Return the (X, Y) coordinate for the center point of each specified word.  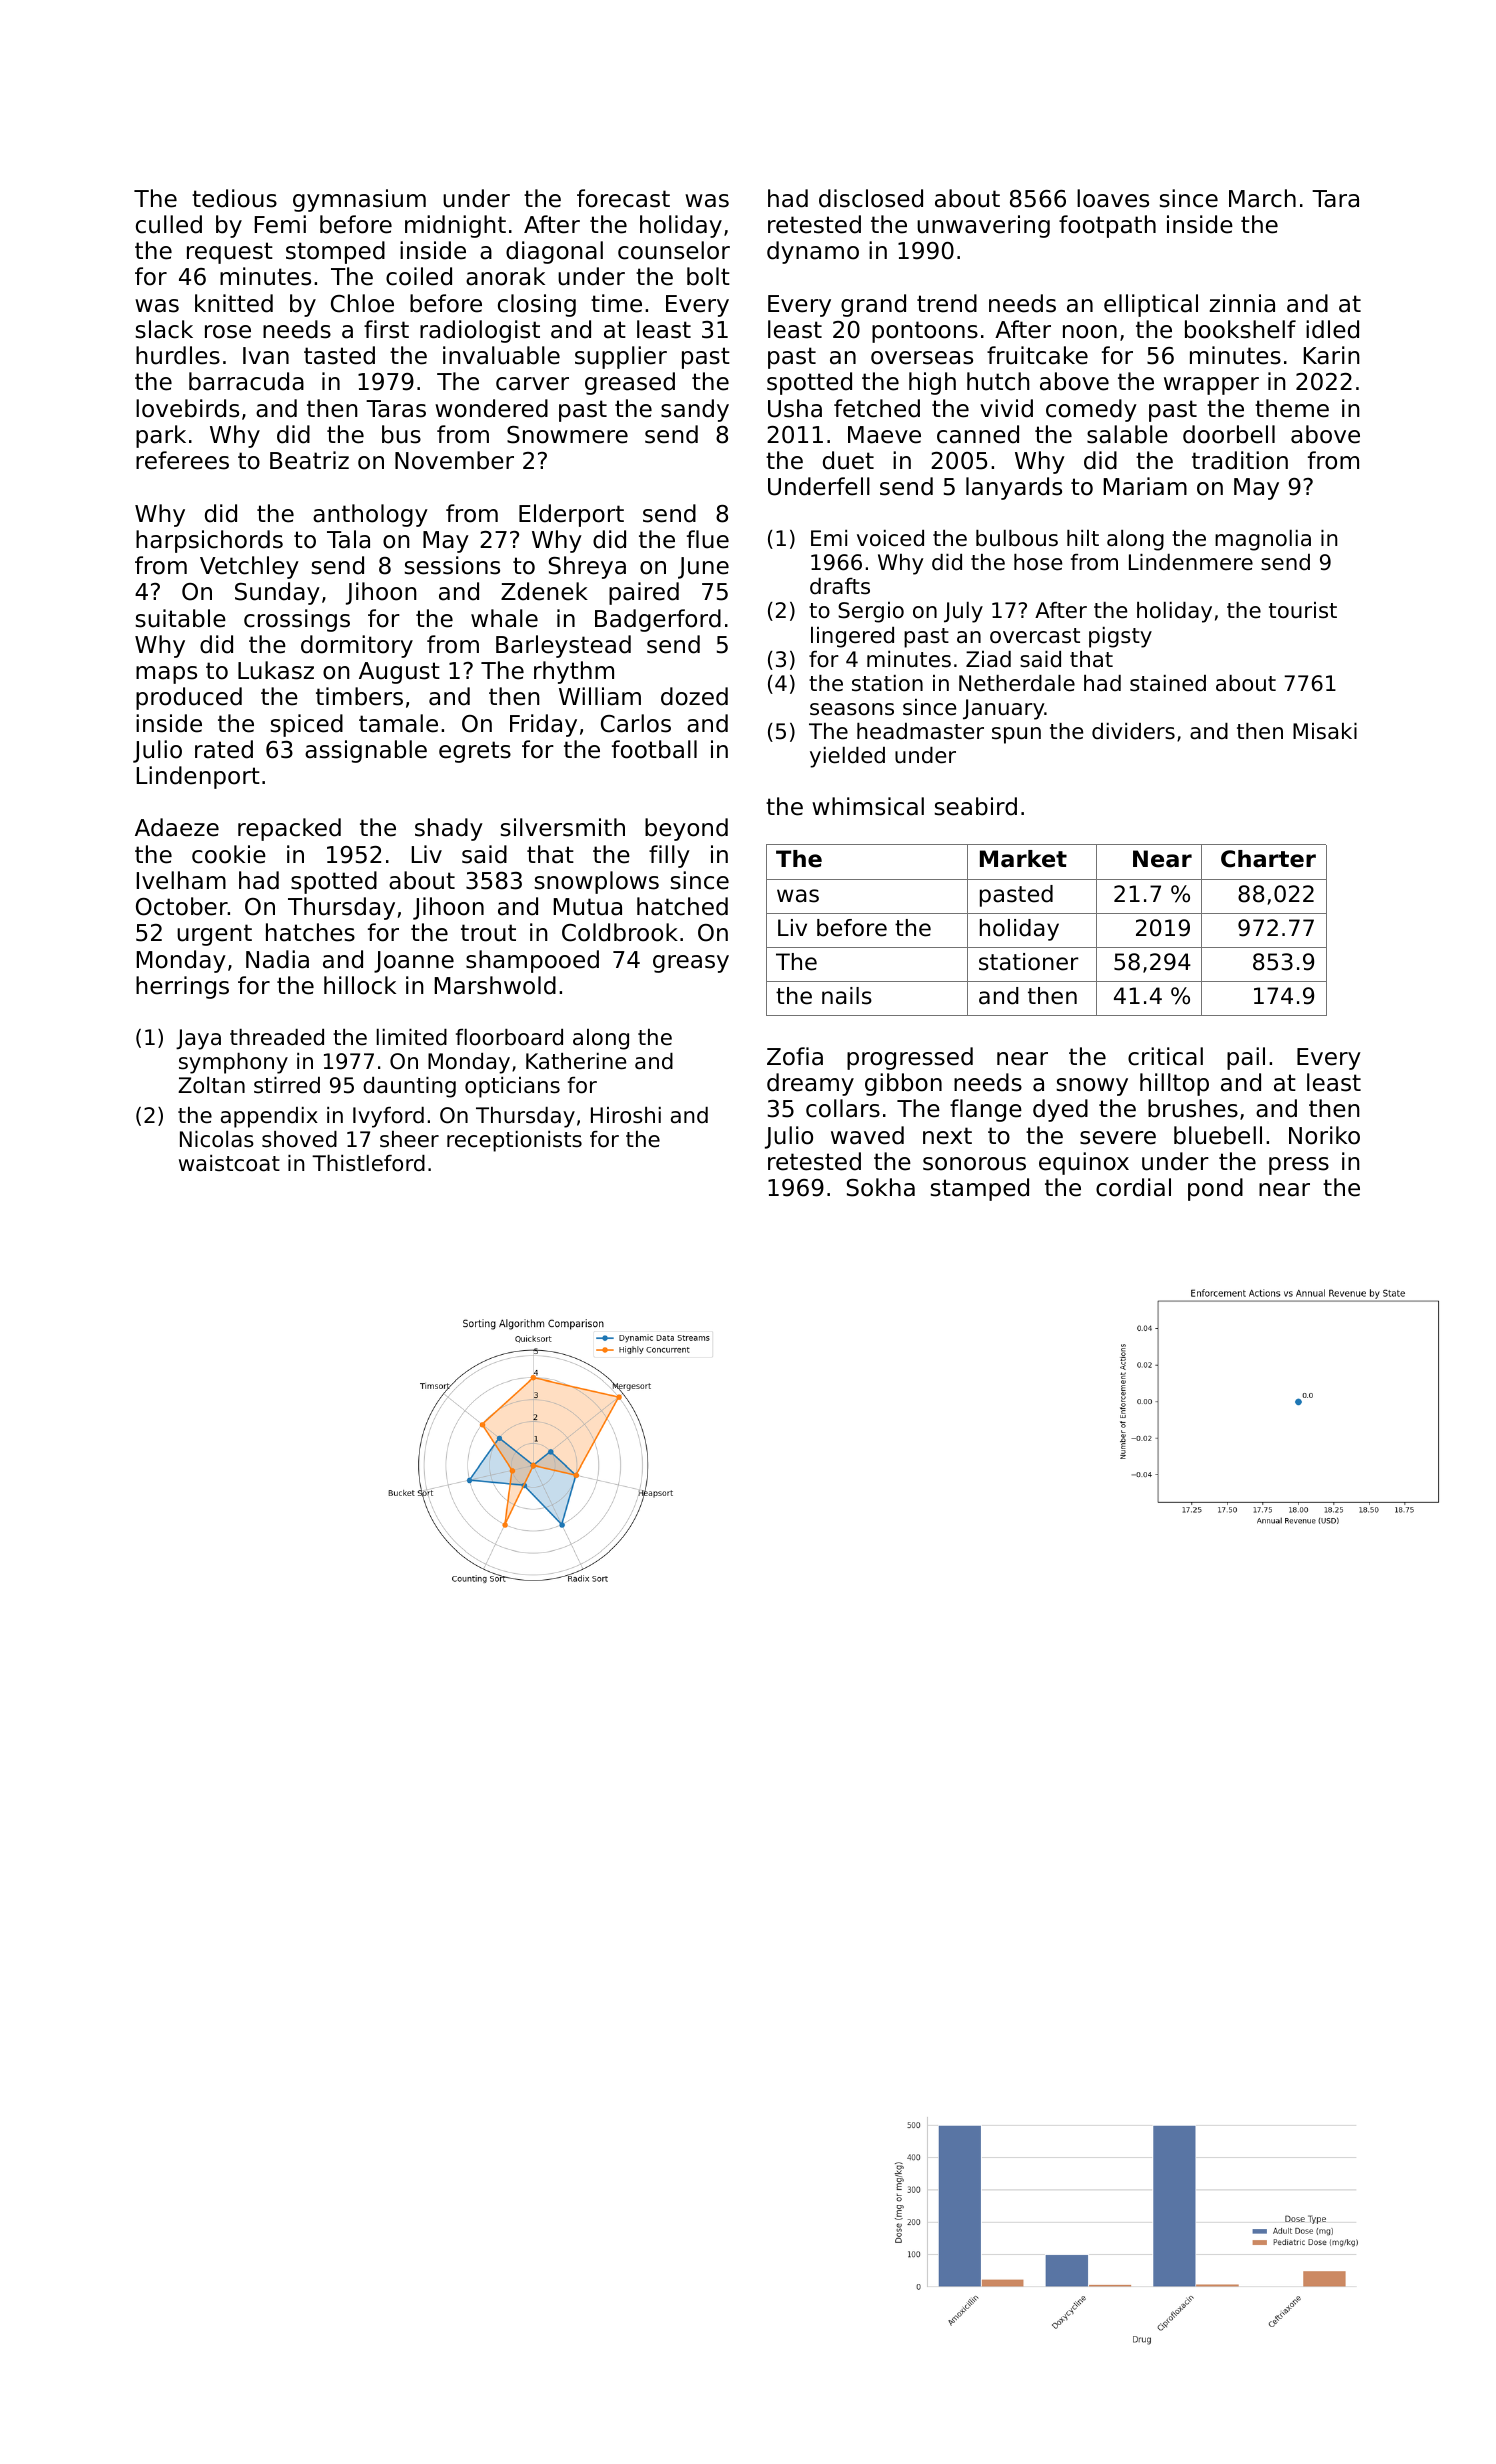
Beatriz (309, 460)
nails (847, 996)
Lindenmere (1191, 562)
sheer (409, 1139)
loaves (1113, 198)
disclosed (871, 198)
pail (1246, 1058)
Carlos (636, 723)
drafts (840, 586)
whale (504, 618)
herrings (182, 987)
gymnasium (359, 200)
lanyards (1014, 488)
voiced (890, 538)
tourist (1303, 610)
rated (224, 749)
